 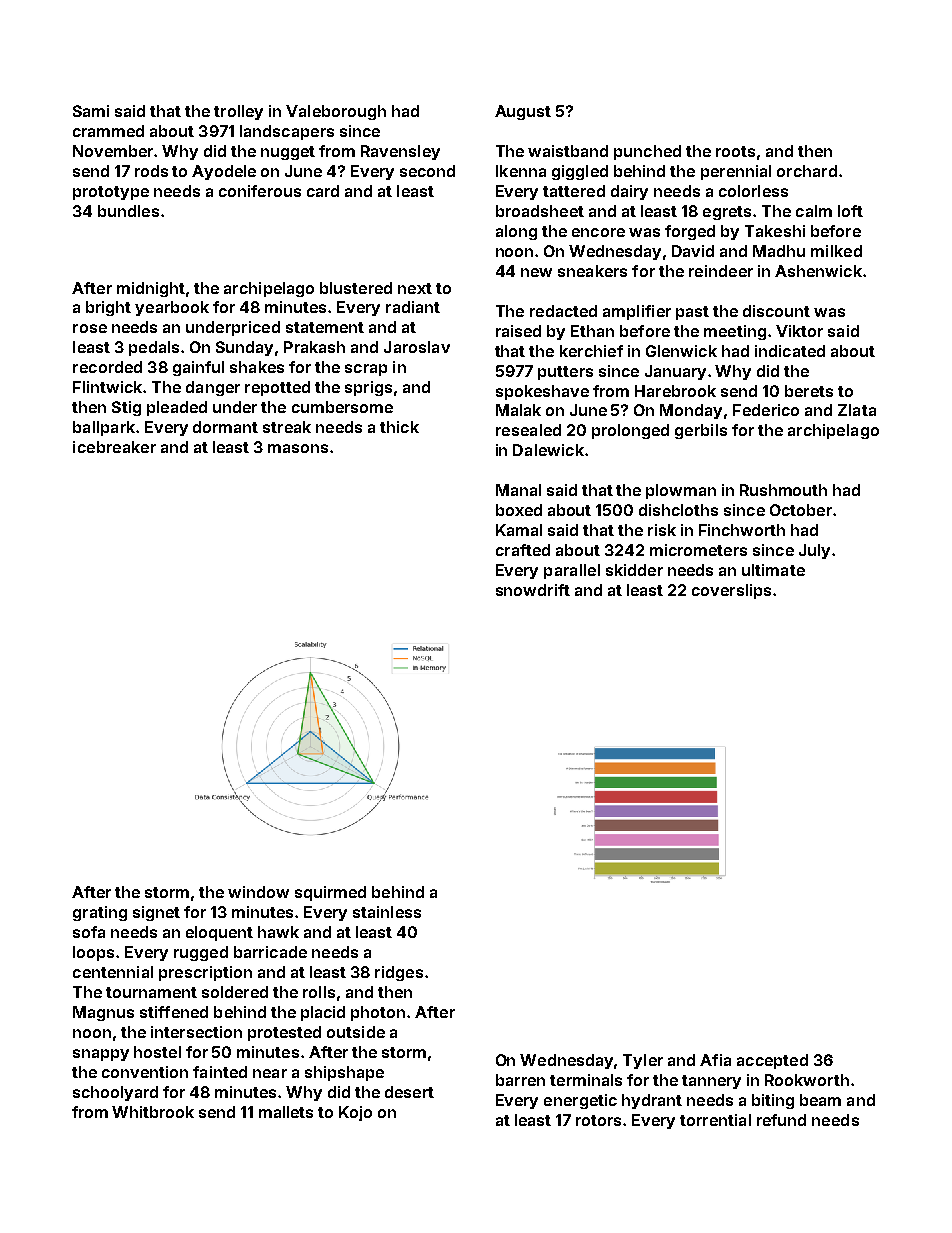 I want to click on stainless, so click(x=387, y=912).
